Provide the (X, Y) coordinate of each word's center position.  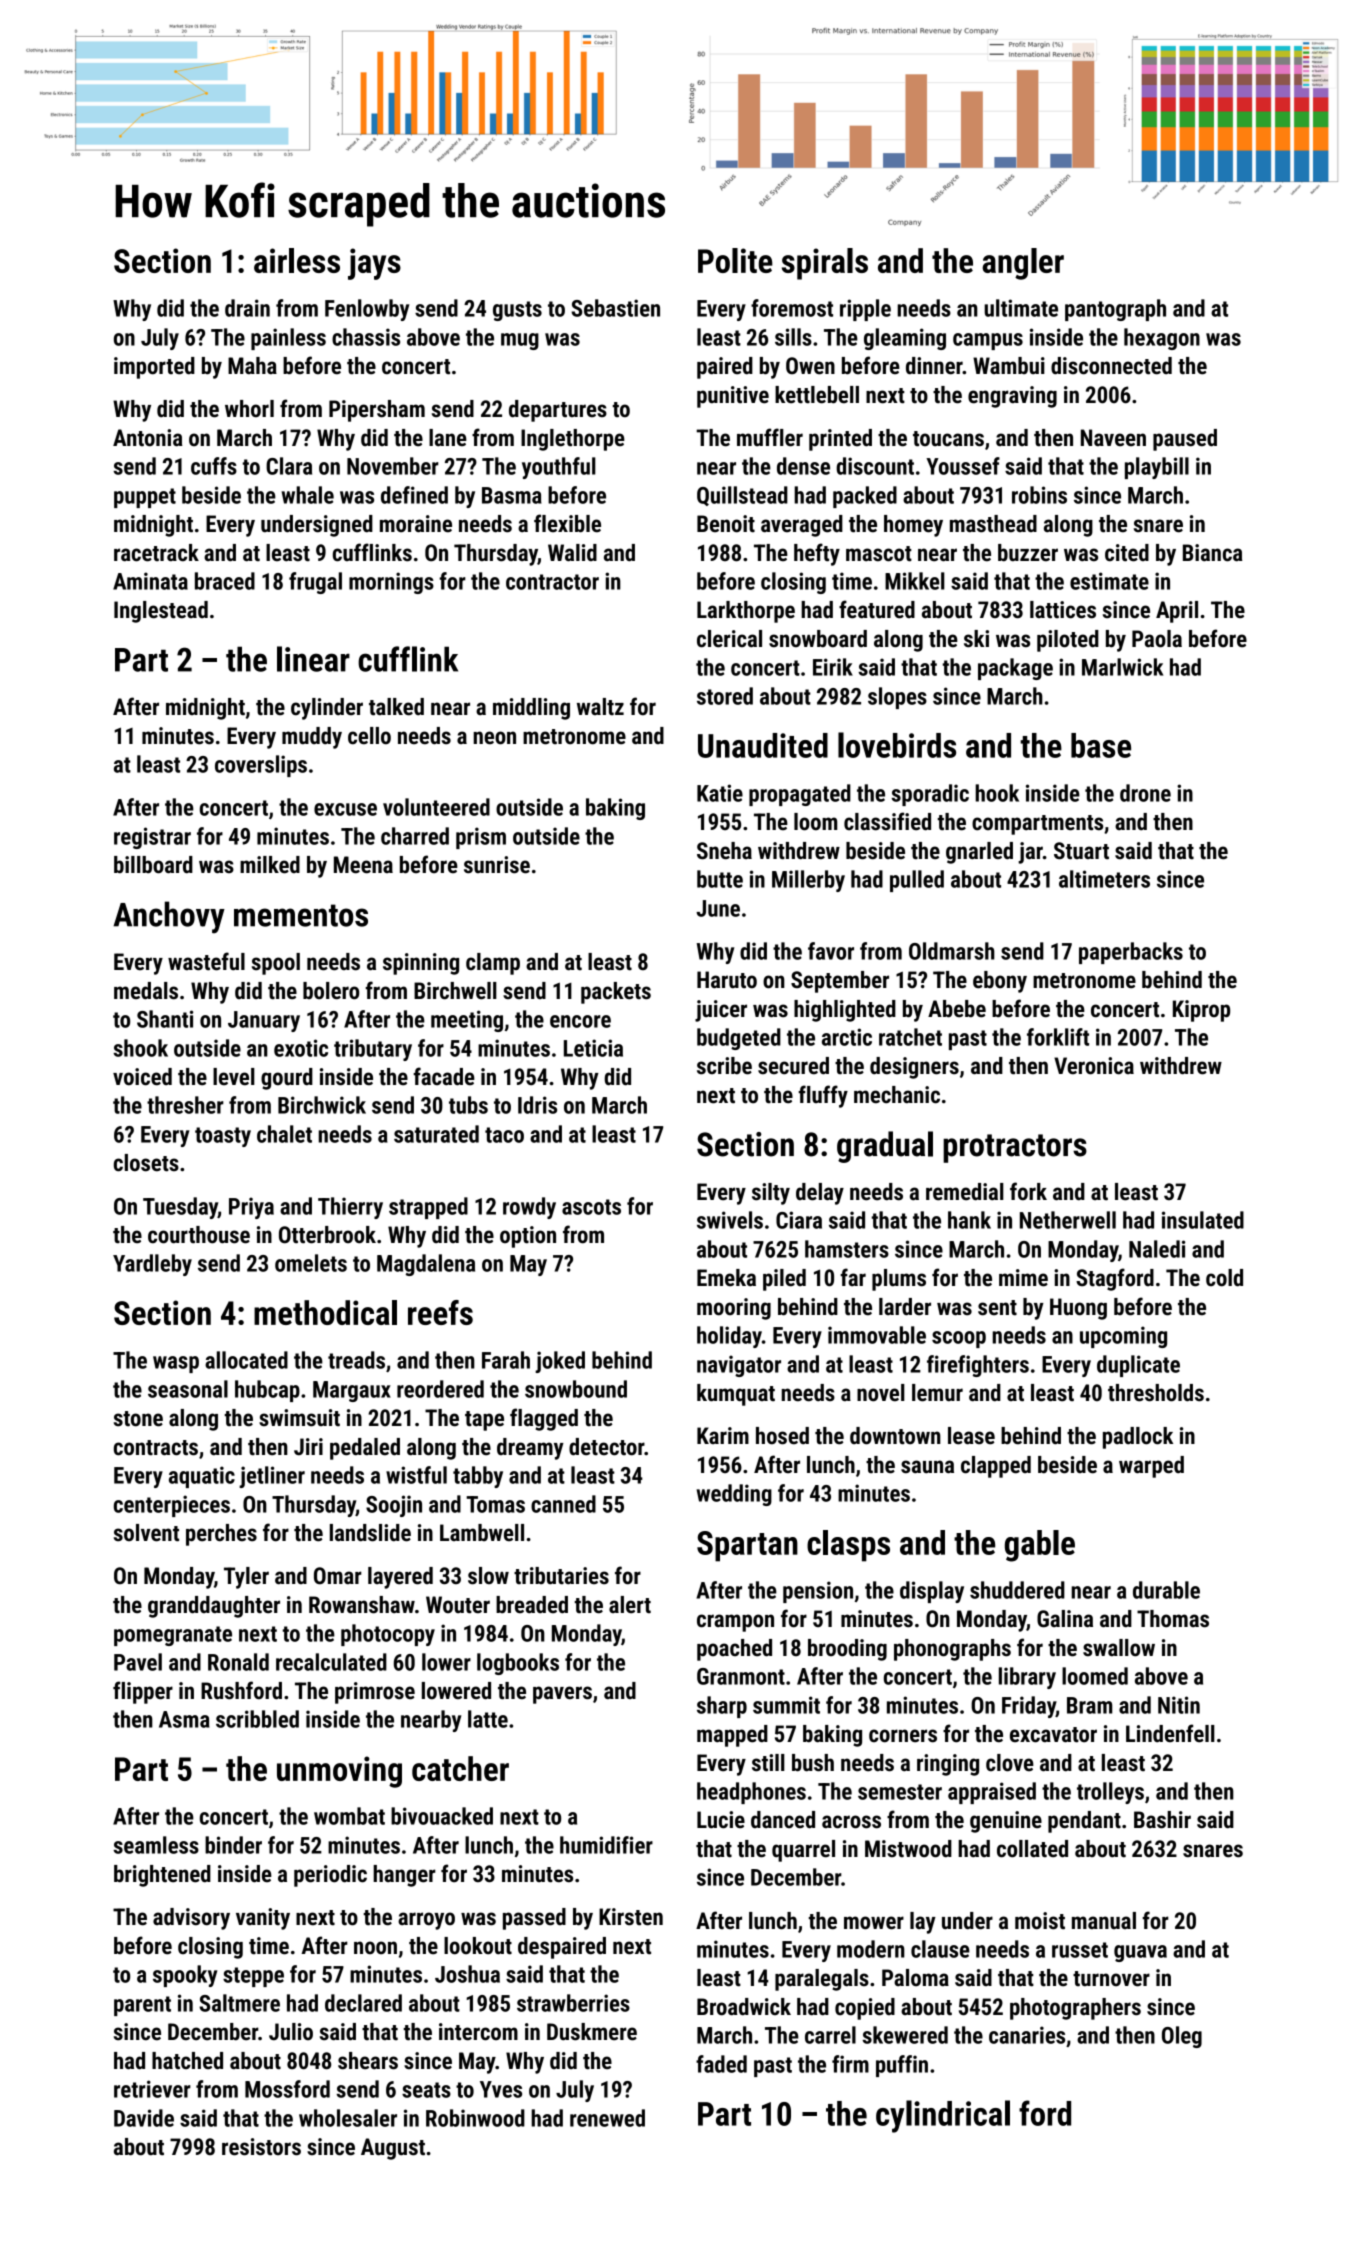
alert (630, 1605)
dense (803, 466)
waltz (600, 706)
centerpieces (172, 1506)
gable (1040, 1546)
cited (1127, 553)
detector (607, 1447)
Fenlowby (367, 310)
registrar (152, 838)
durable (1166, 1590)
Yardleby (152, 1265)
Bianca (1213, 553)
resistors (261, 2147)
